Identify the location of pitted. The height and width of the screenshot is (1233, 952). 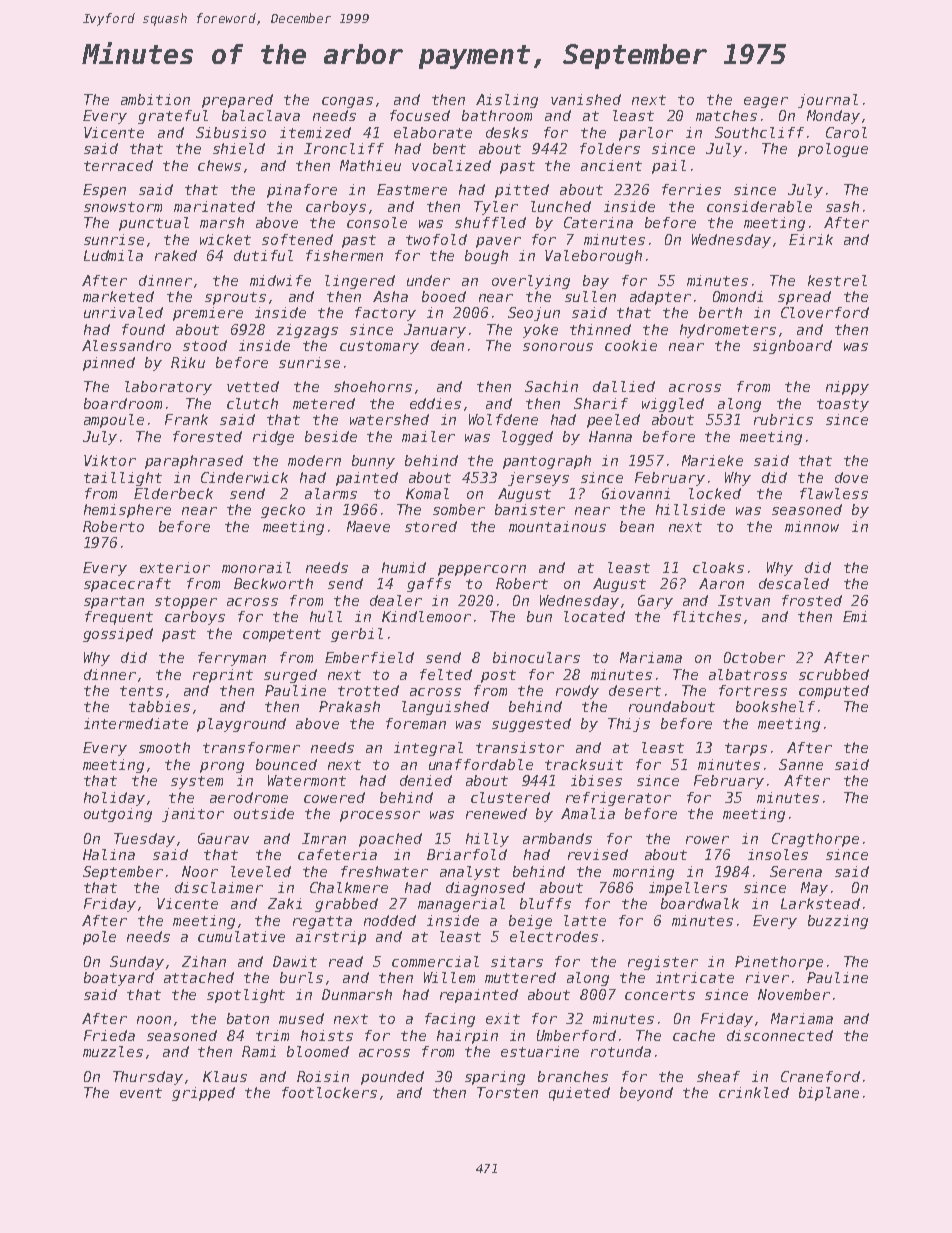
(522, 191).
